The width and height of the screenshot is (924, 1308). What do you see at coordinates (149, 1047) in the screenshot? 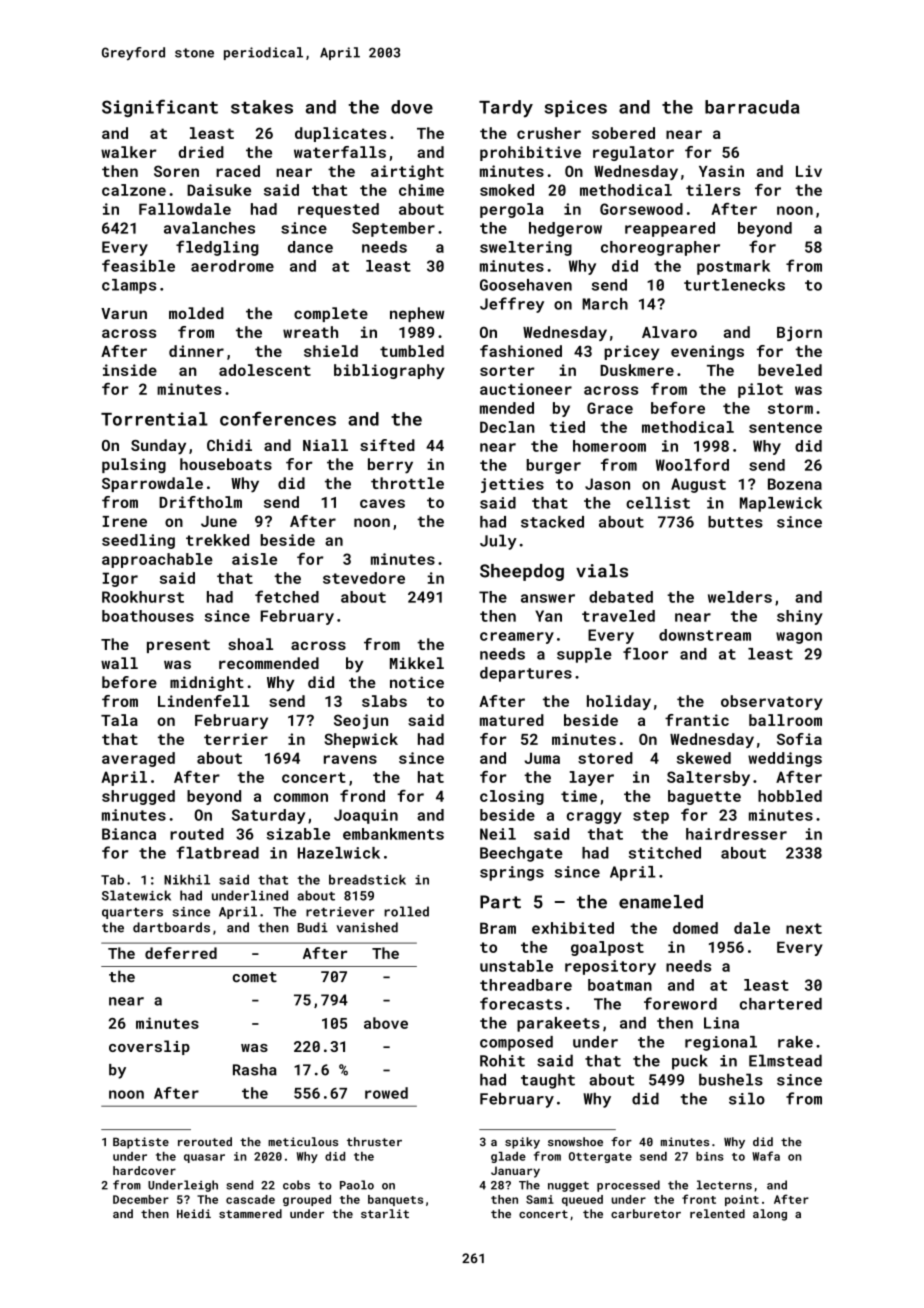
I see `coverslip` at bounding box center [149, 1047].
